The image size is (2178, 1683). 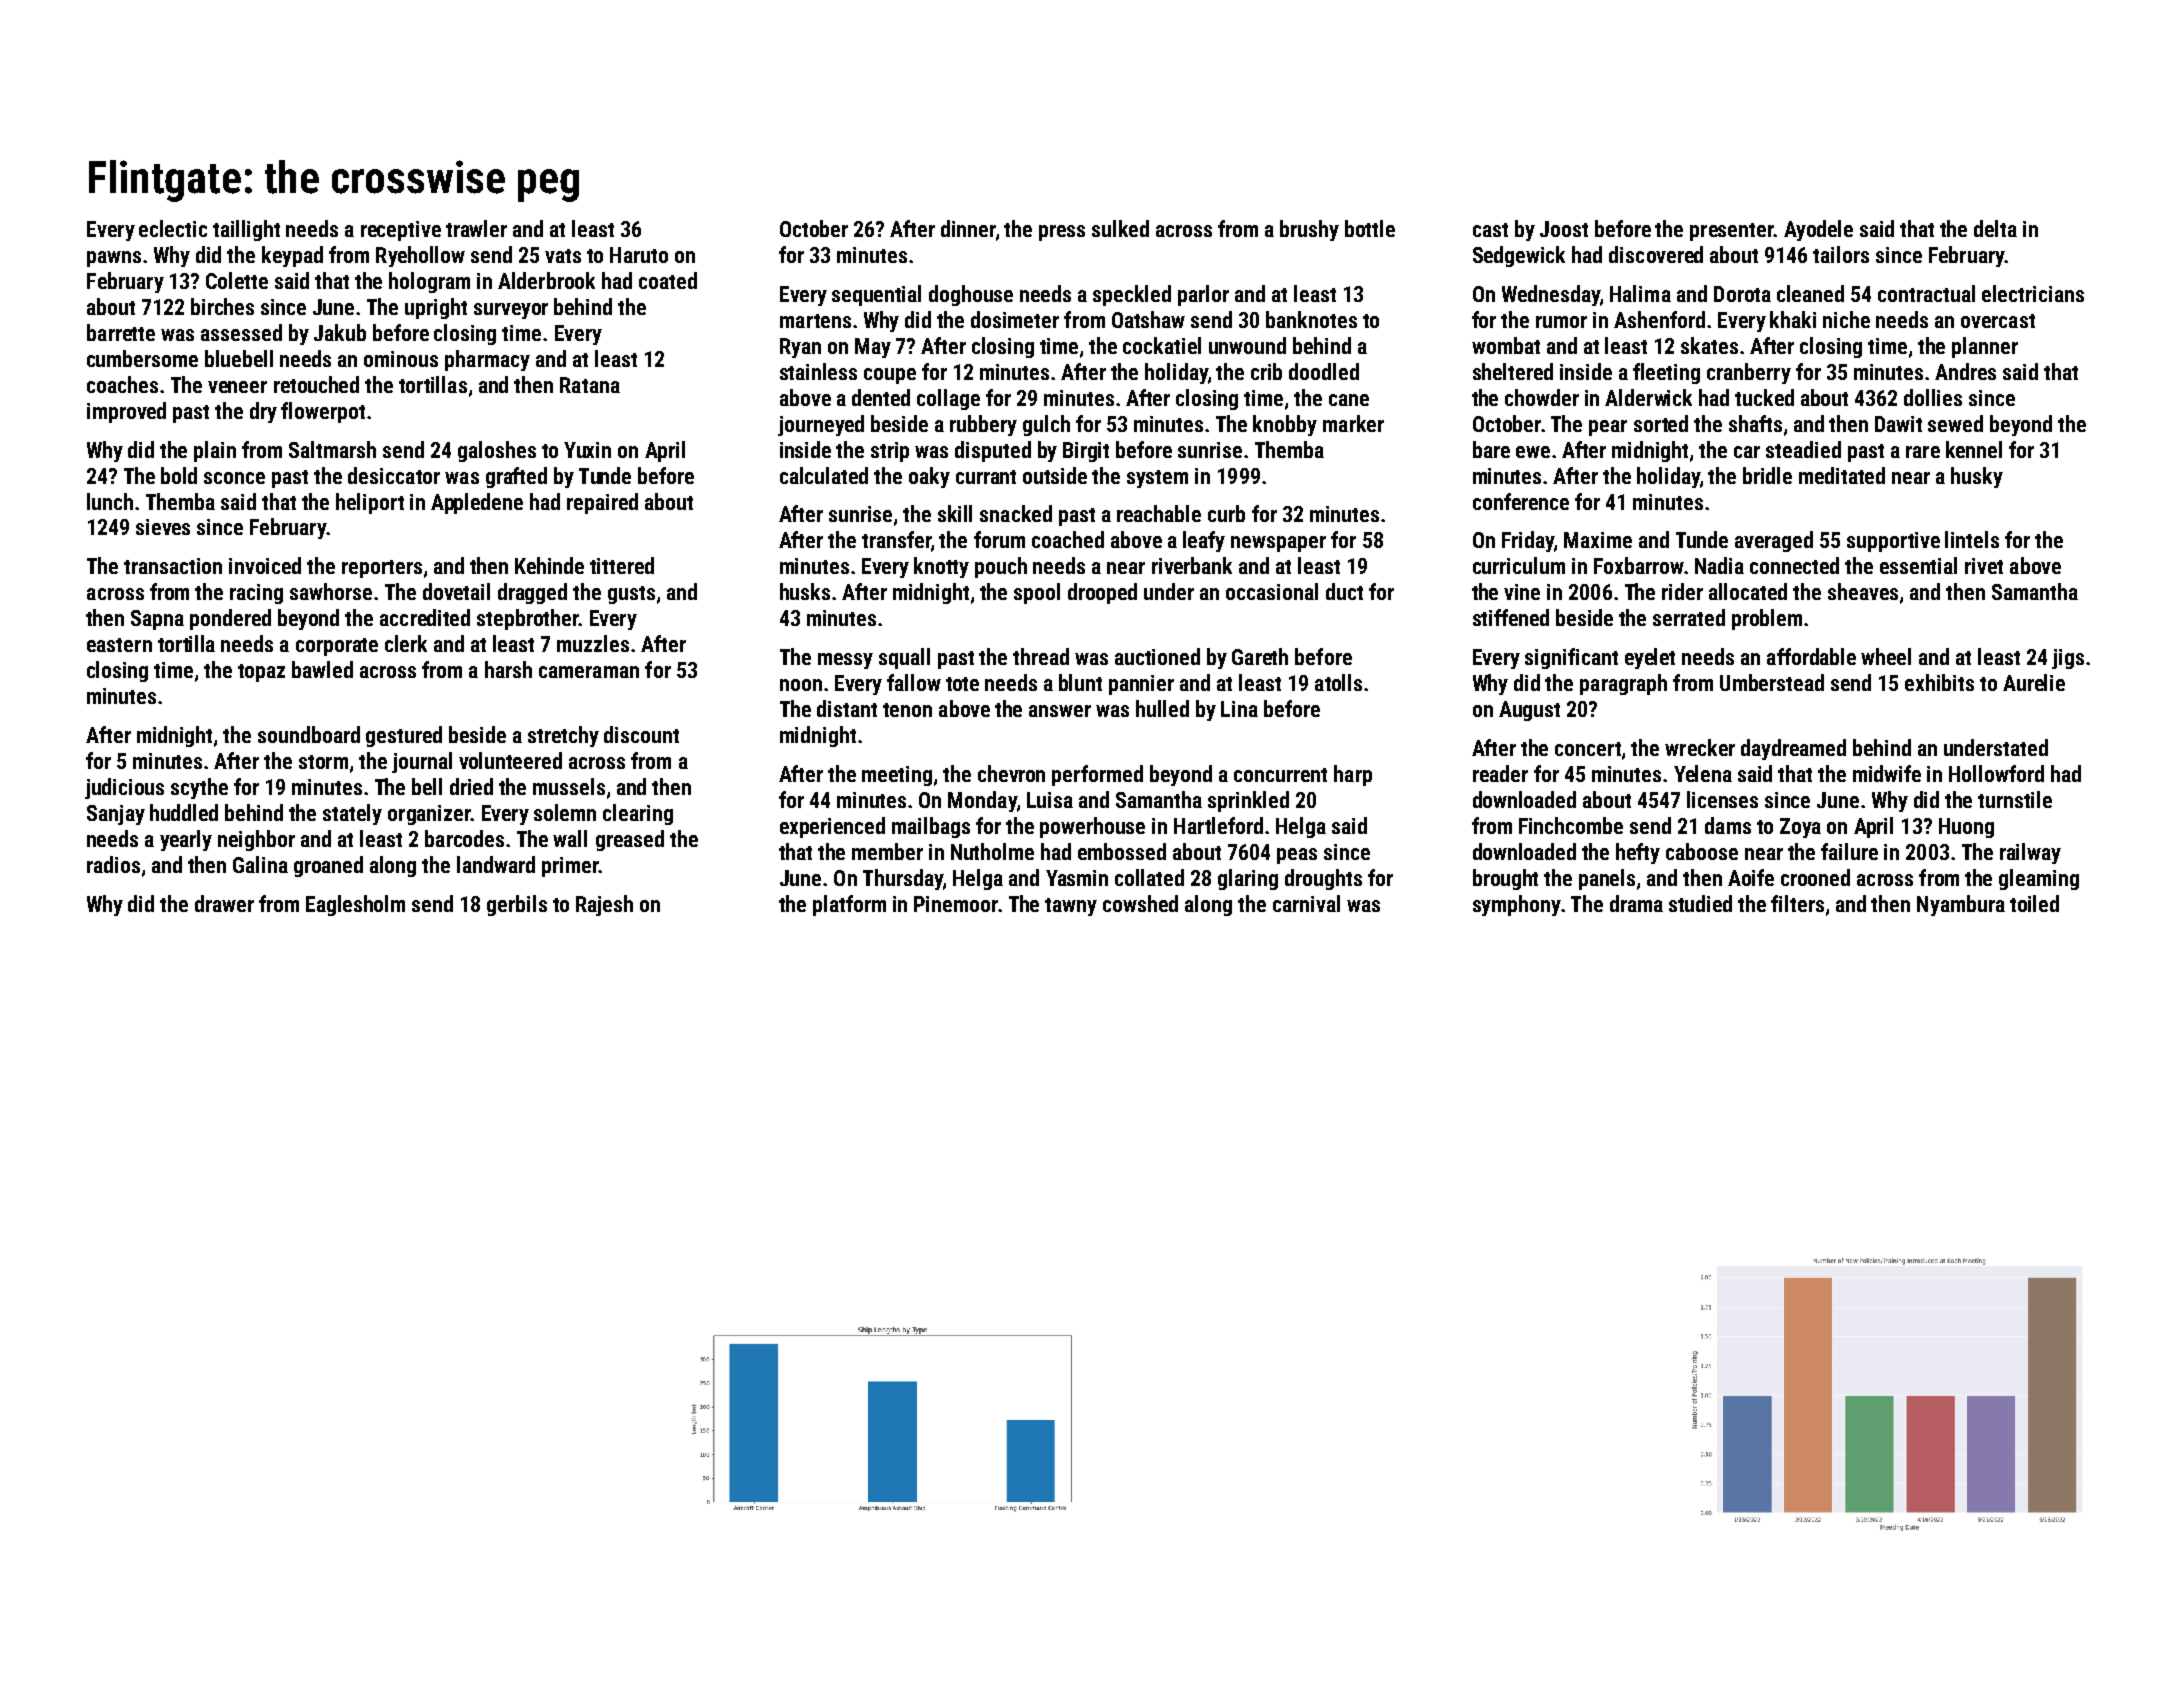 I want to click on pawns, so click(x=114, y=259).
